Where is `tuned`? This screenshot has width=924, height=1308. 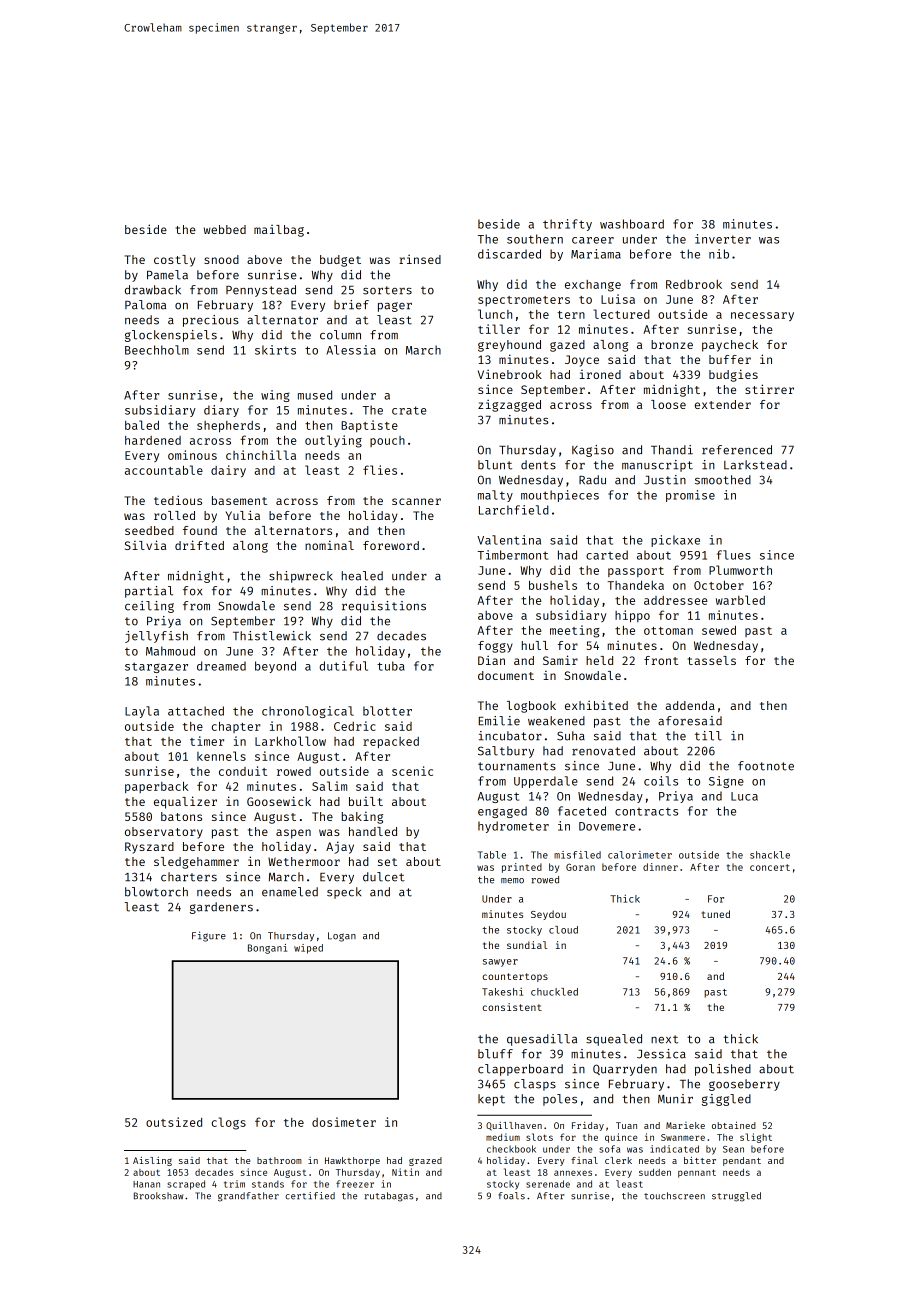
tuned is located at coordinates (716, 914).
